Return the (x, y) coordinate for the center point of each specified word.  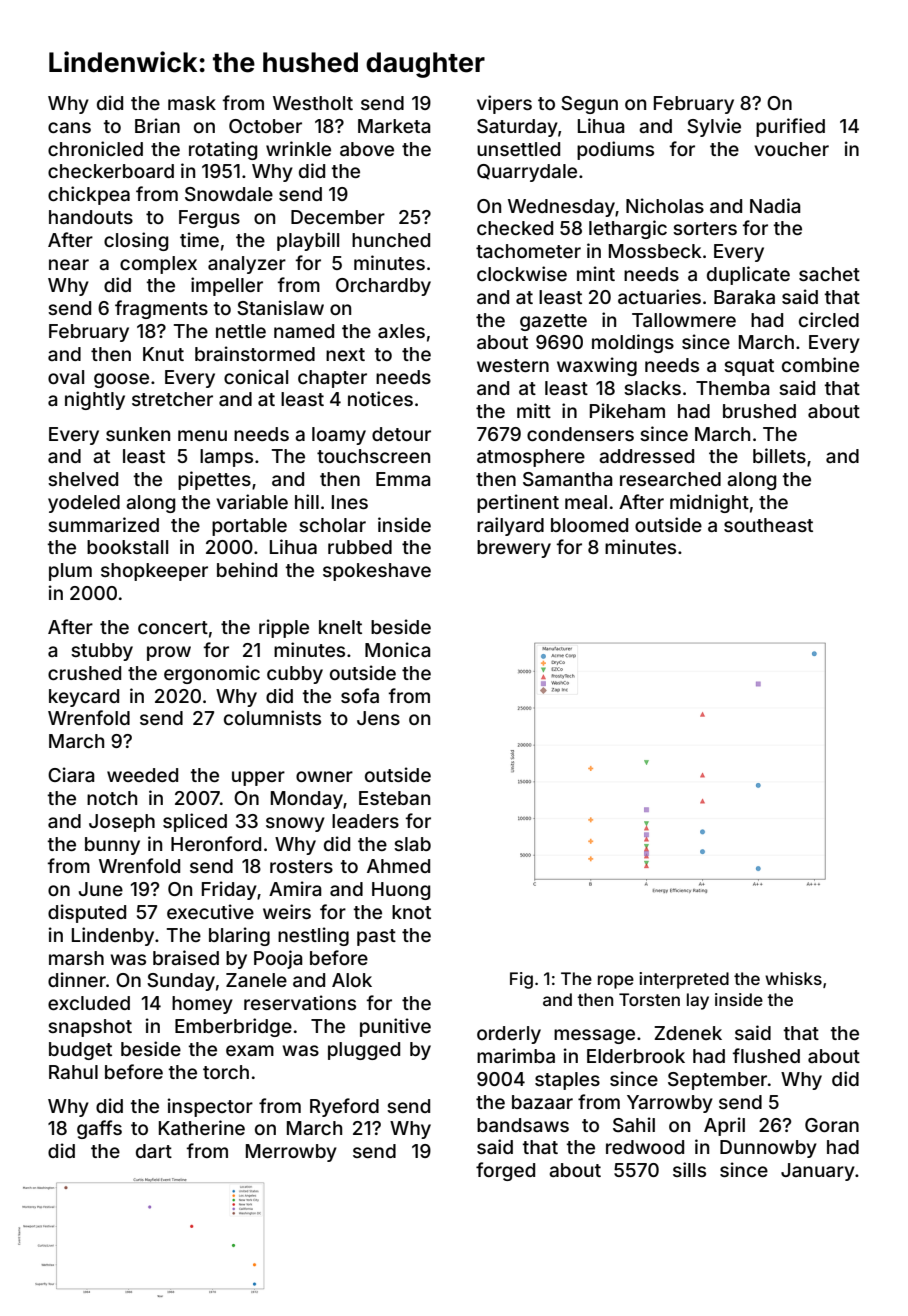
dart (154, 1151)
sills (689, 1169)
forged (505, 1171)
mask (192, 103)
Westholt (313, 103)
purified (790, 127)
